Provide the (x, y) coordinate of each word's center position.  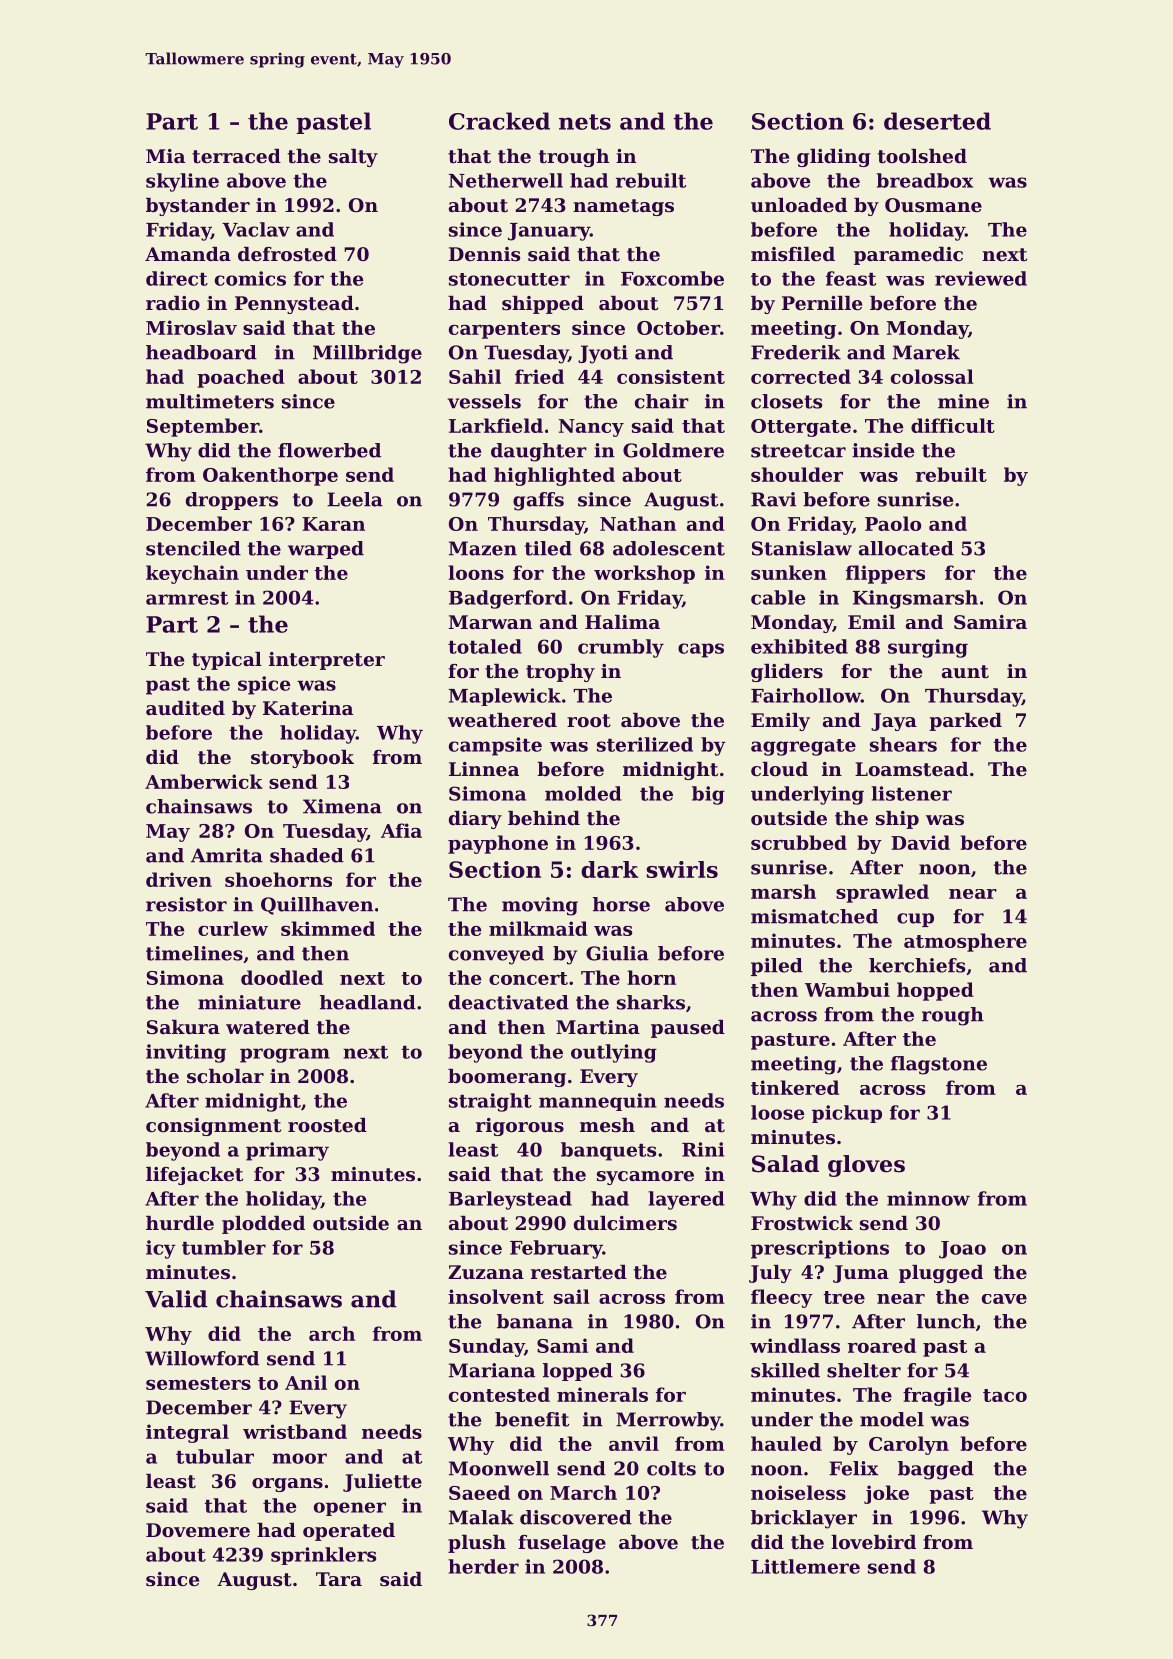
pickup (847, 1114)
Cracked (499, 121)
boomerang (507, 1078)
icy (161, 1249)
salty (353, 158)
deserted (937, 121)
